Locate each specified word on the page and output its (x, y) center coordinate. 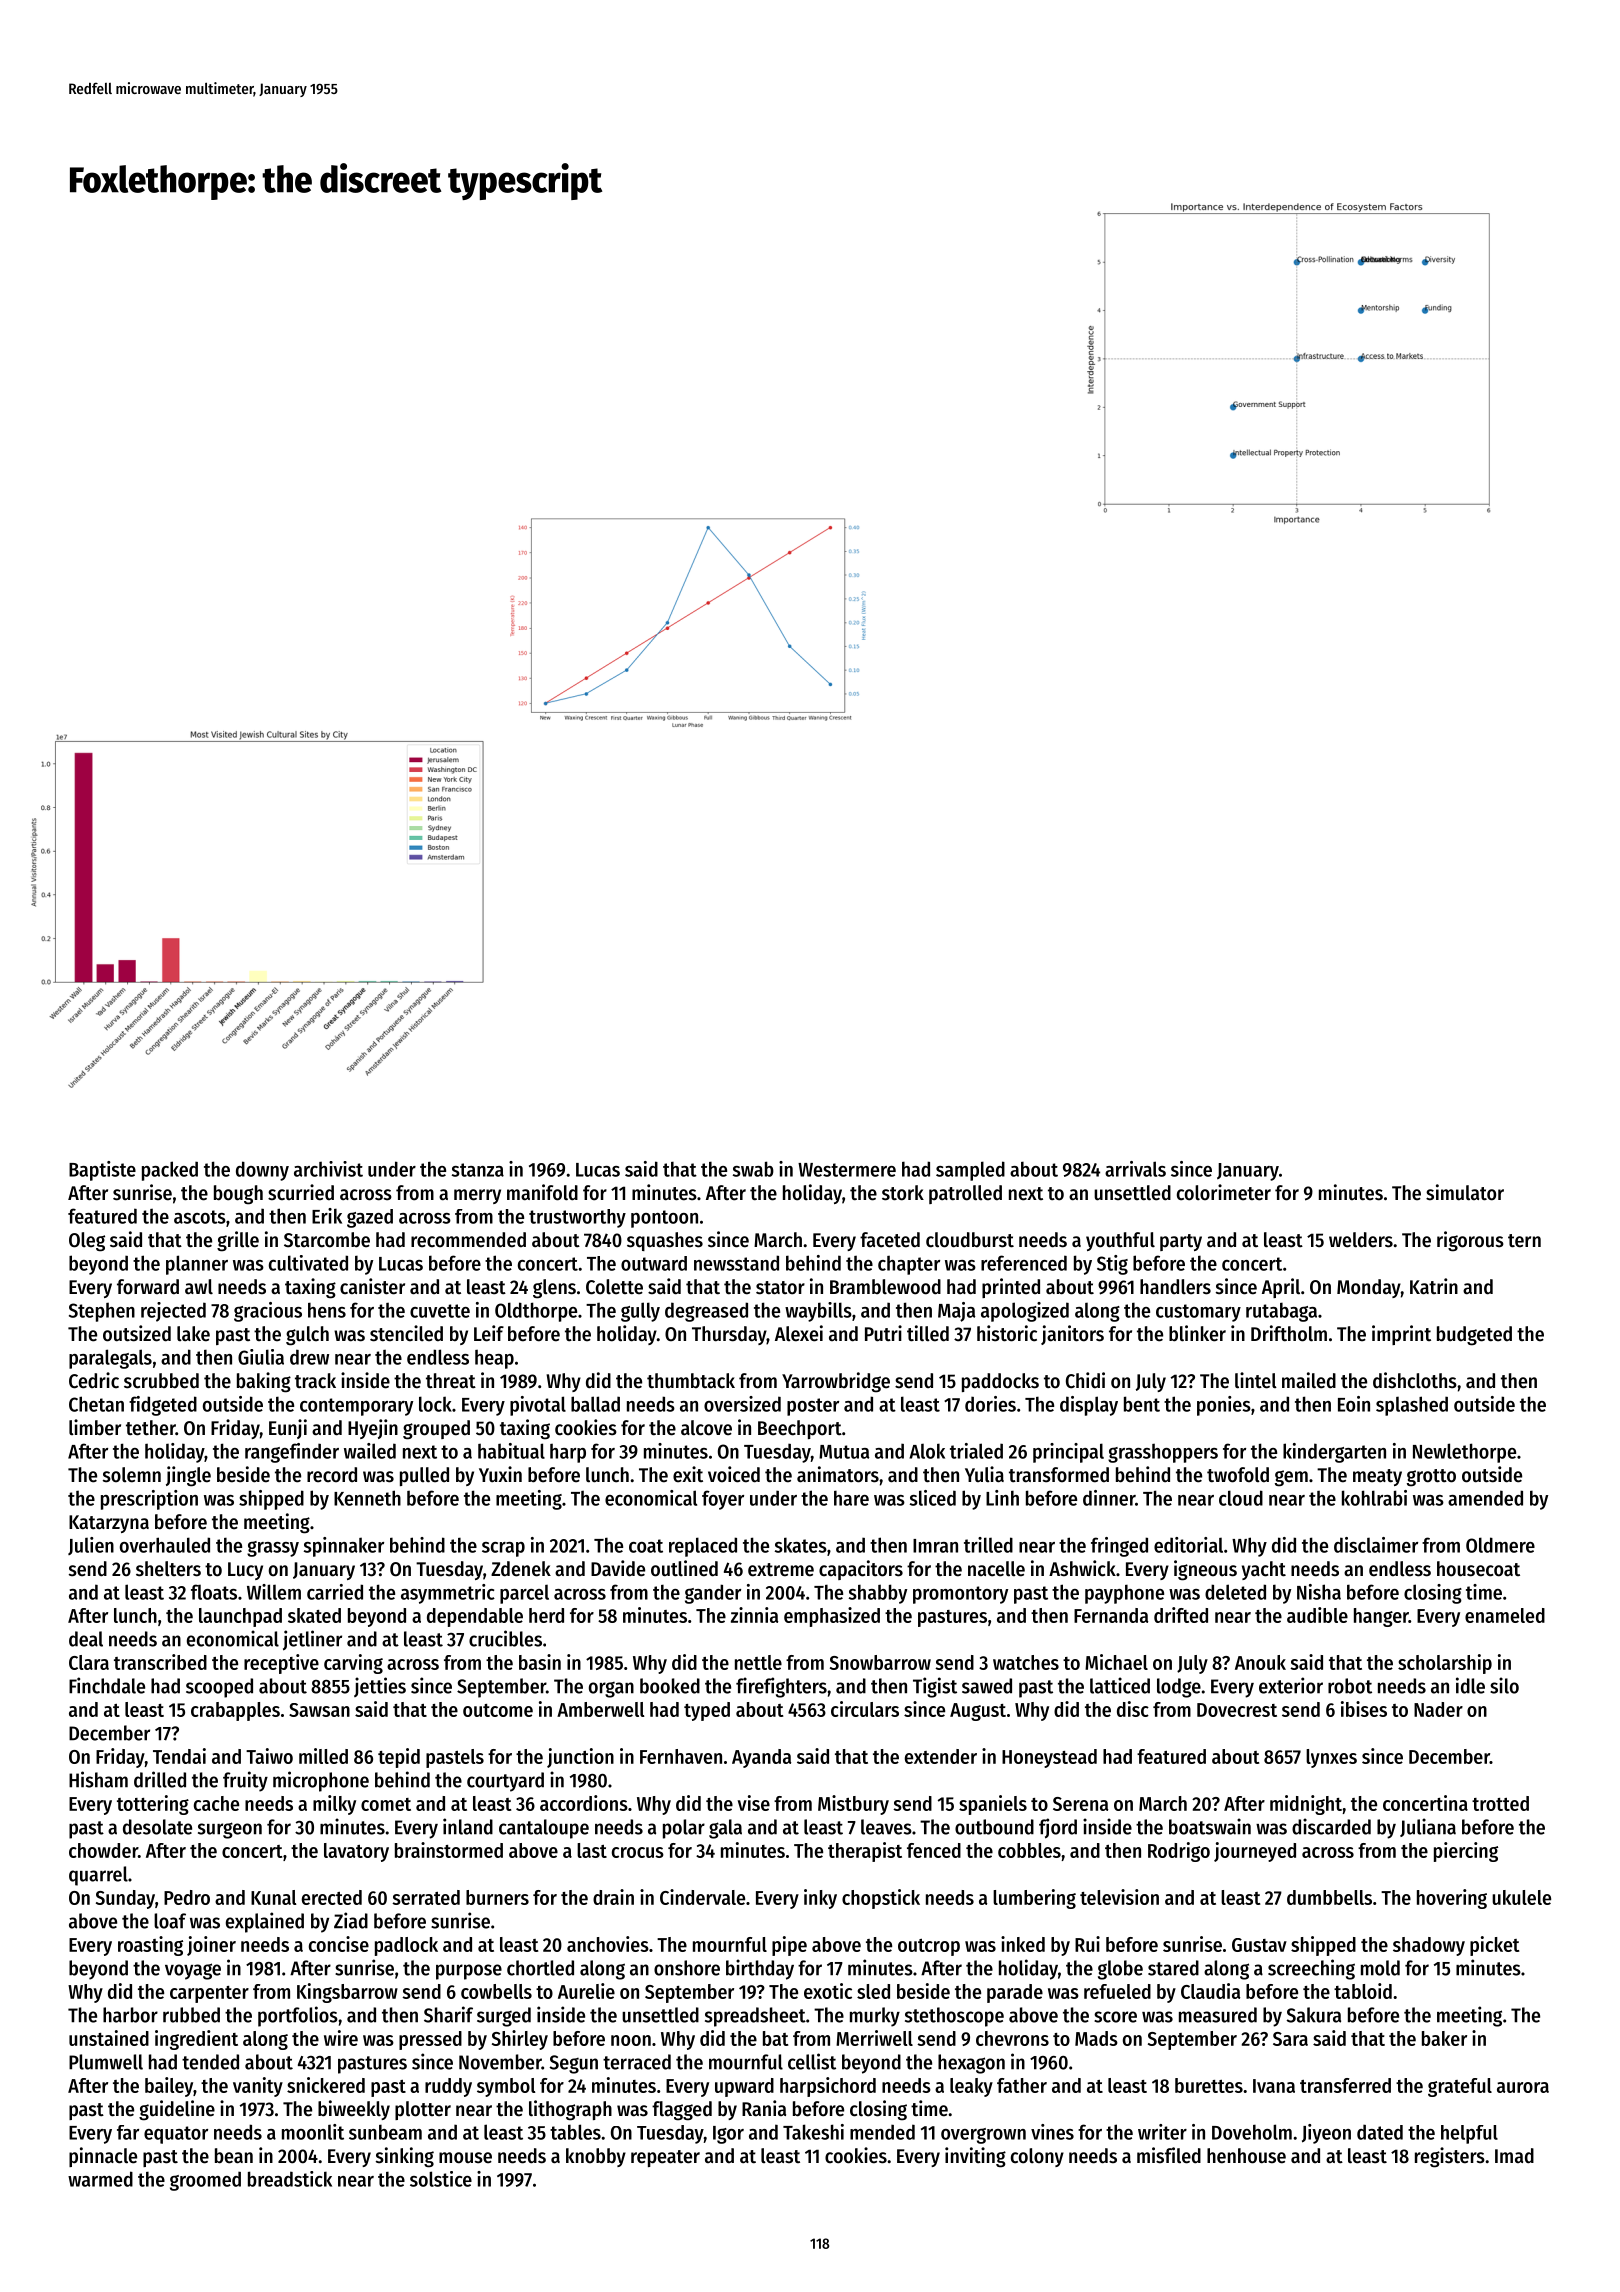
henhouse (1246, 2156)
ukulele (1521, 1897)
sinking (405, 2157)
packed (170, 1171)
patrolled (965, 1194)
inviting (975, 2157)
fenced (934, 1850)
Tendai (179, 1756)
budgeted (1474, 1336)
